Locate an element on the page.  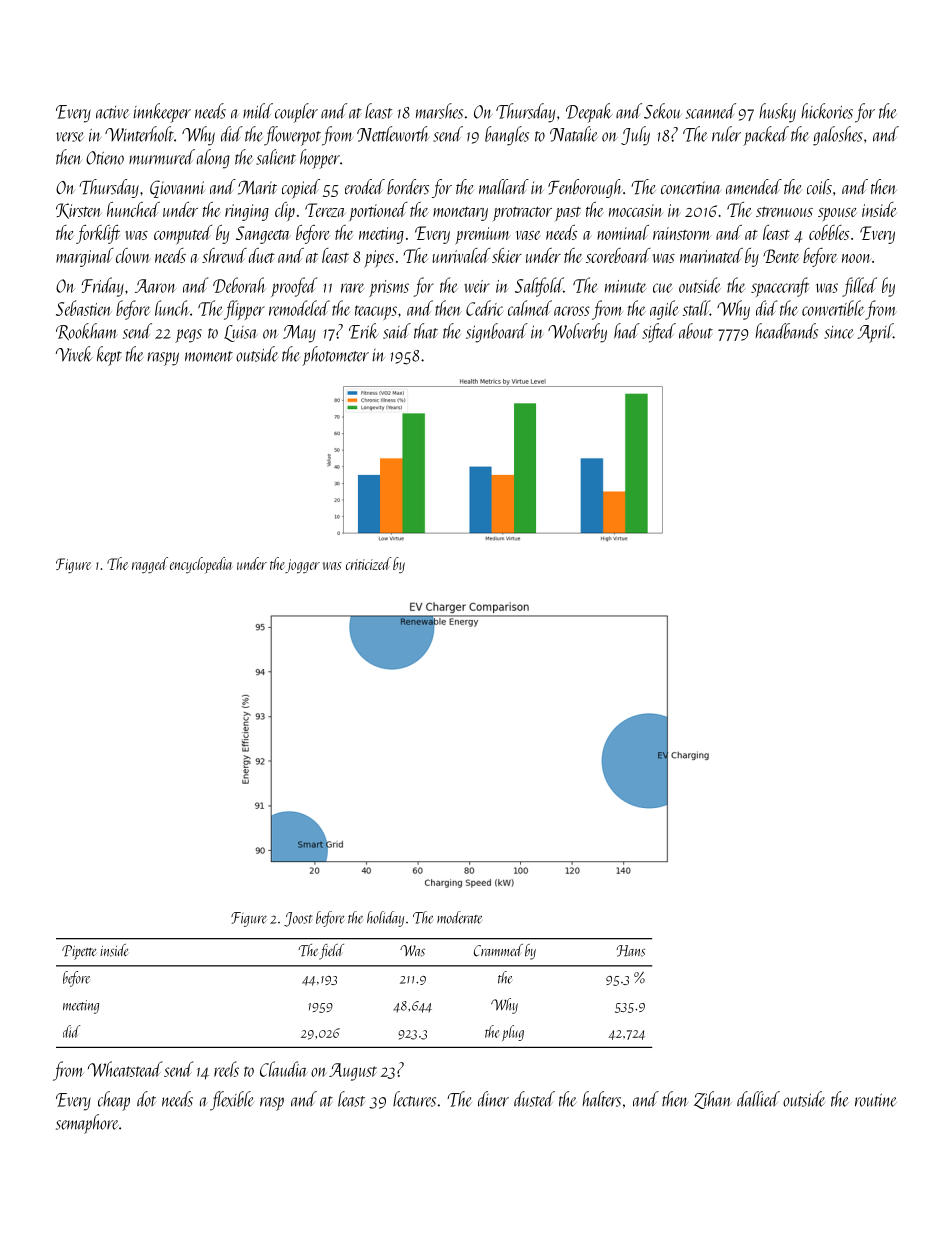
Hans is located at coordinates (630, 951).
